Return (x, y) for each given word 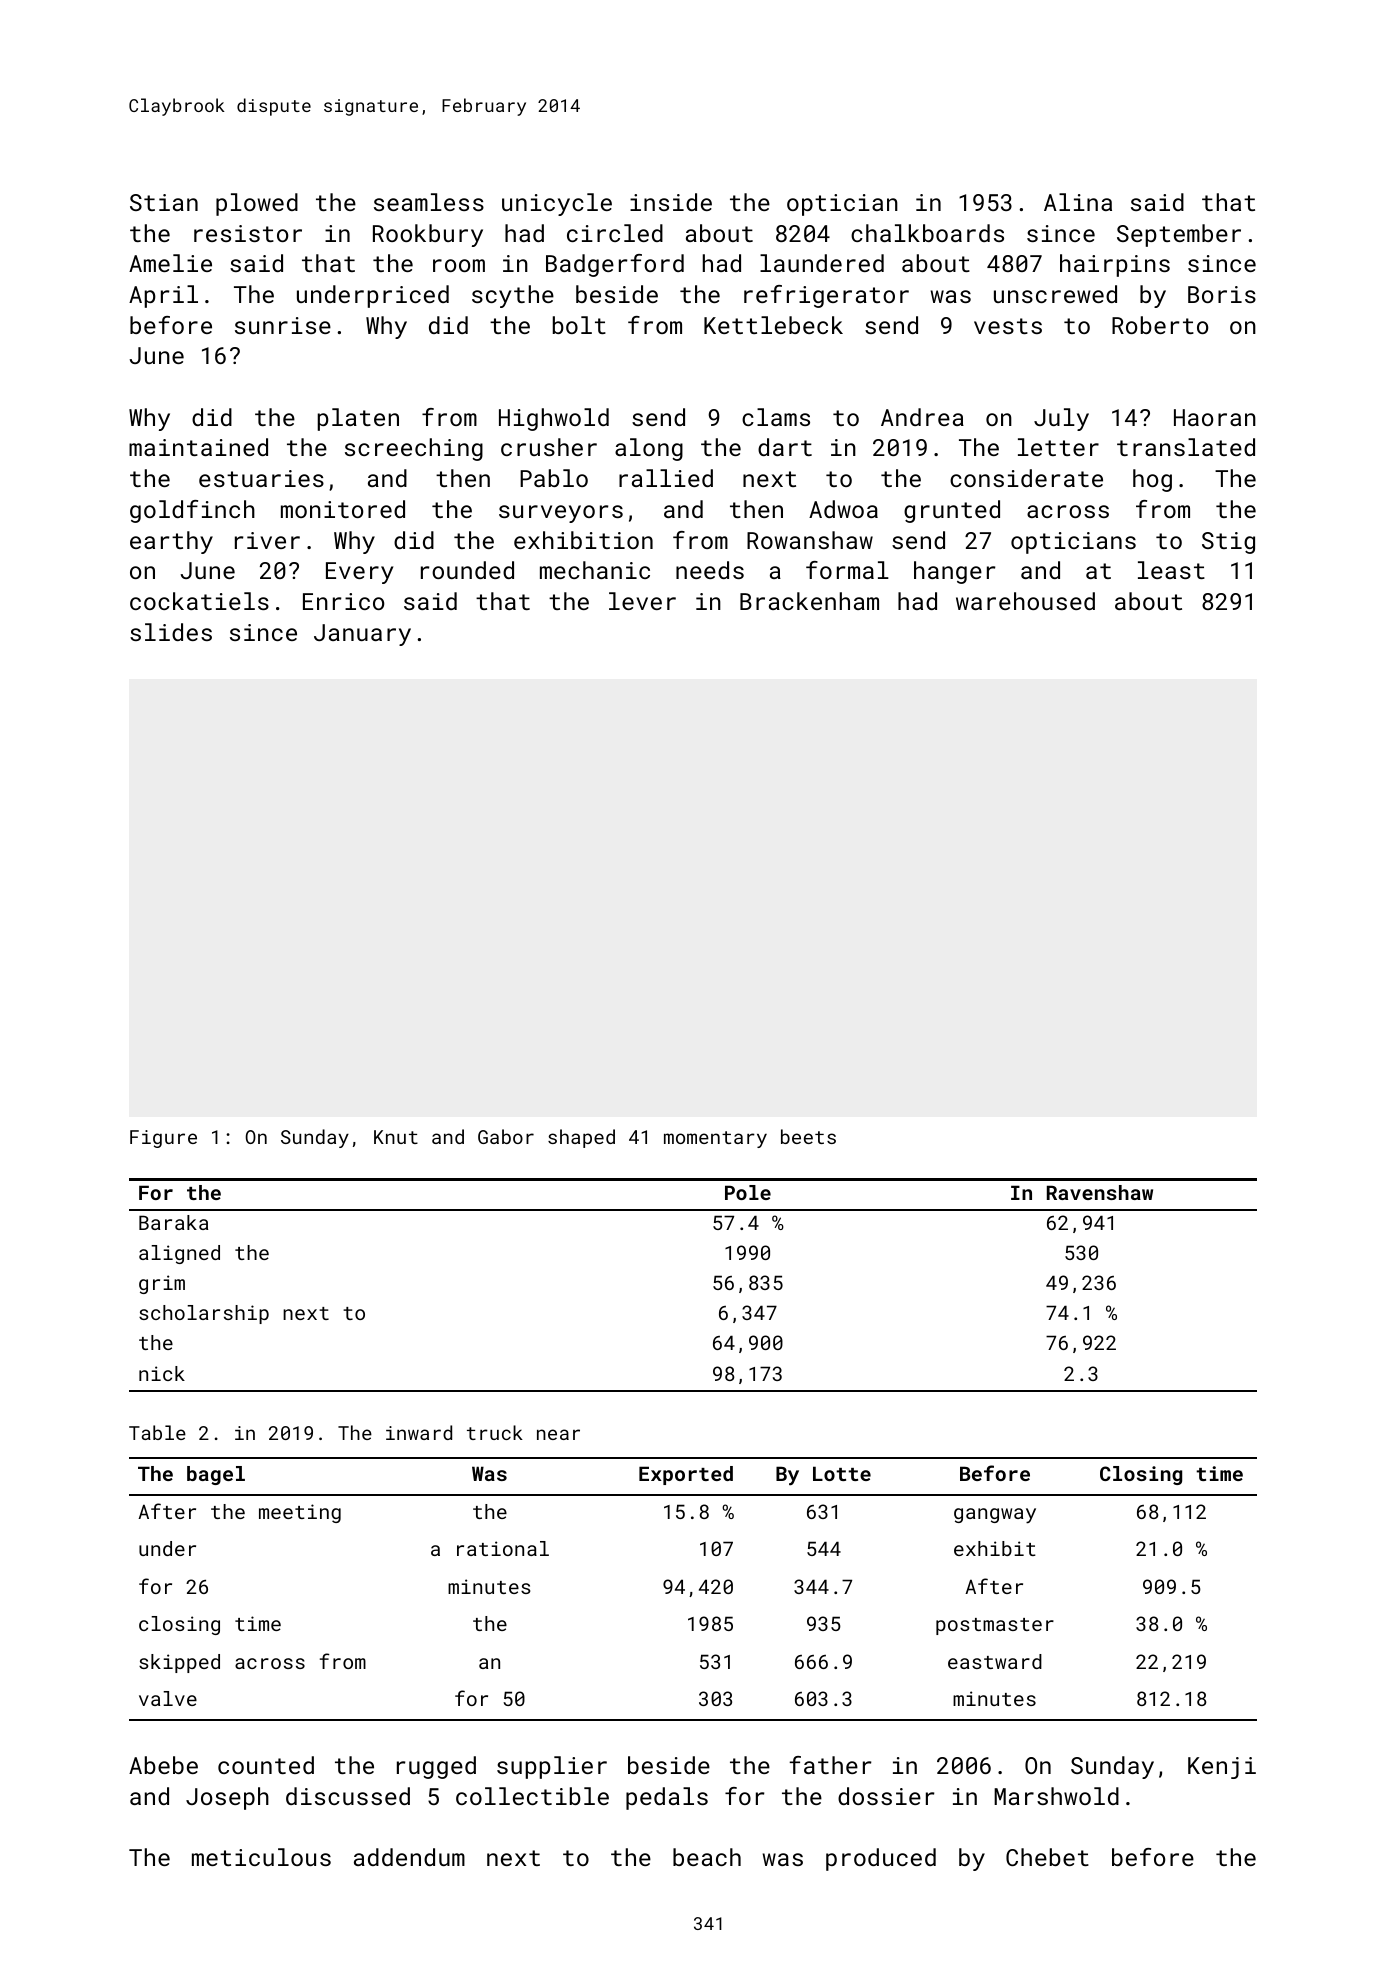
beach (707, 1857)
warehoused (1025, 601)
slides (171, 632)
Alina (1078, 202)
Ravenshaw (1100, 1192)
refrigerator (826, 296)
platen (358, 419)
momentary (715, 1139)
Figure (163, 1139)
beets (808, 1136)
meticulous (261, 1857)
